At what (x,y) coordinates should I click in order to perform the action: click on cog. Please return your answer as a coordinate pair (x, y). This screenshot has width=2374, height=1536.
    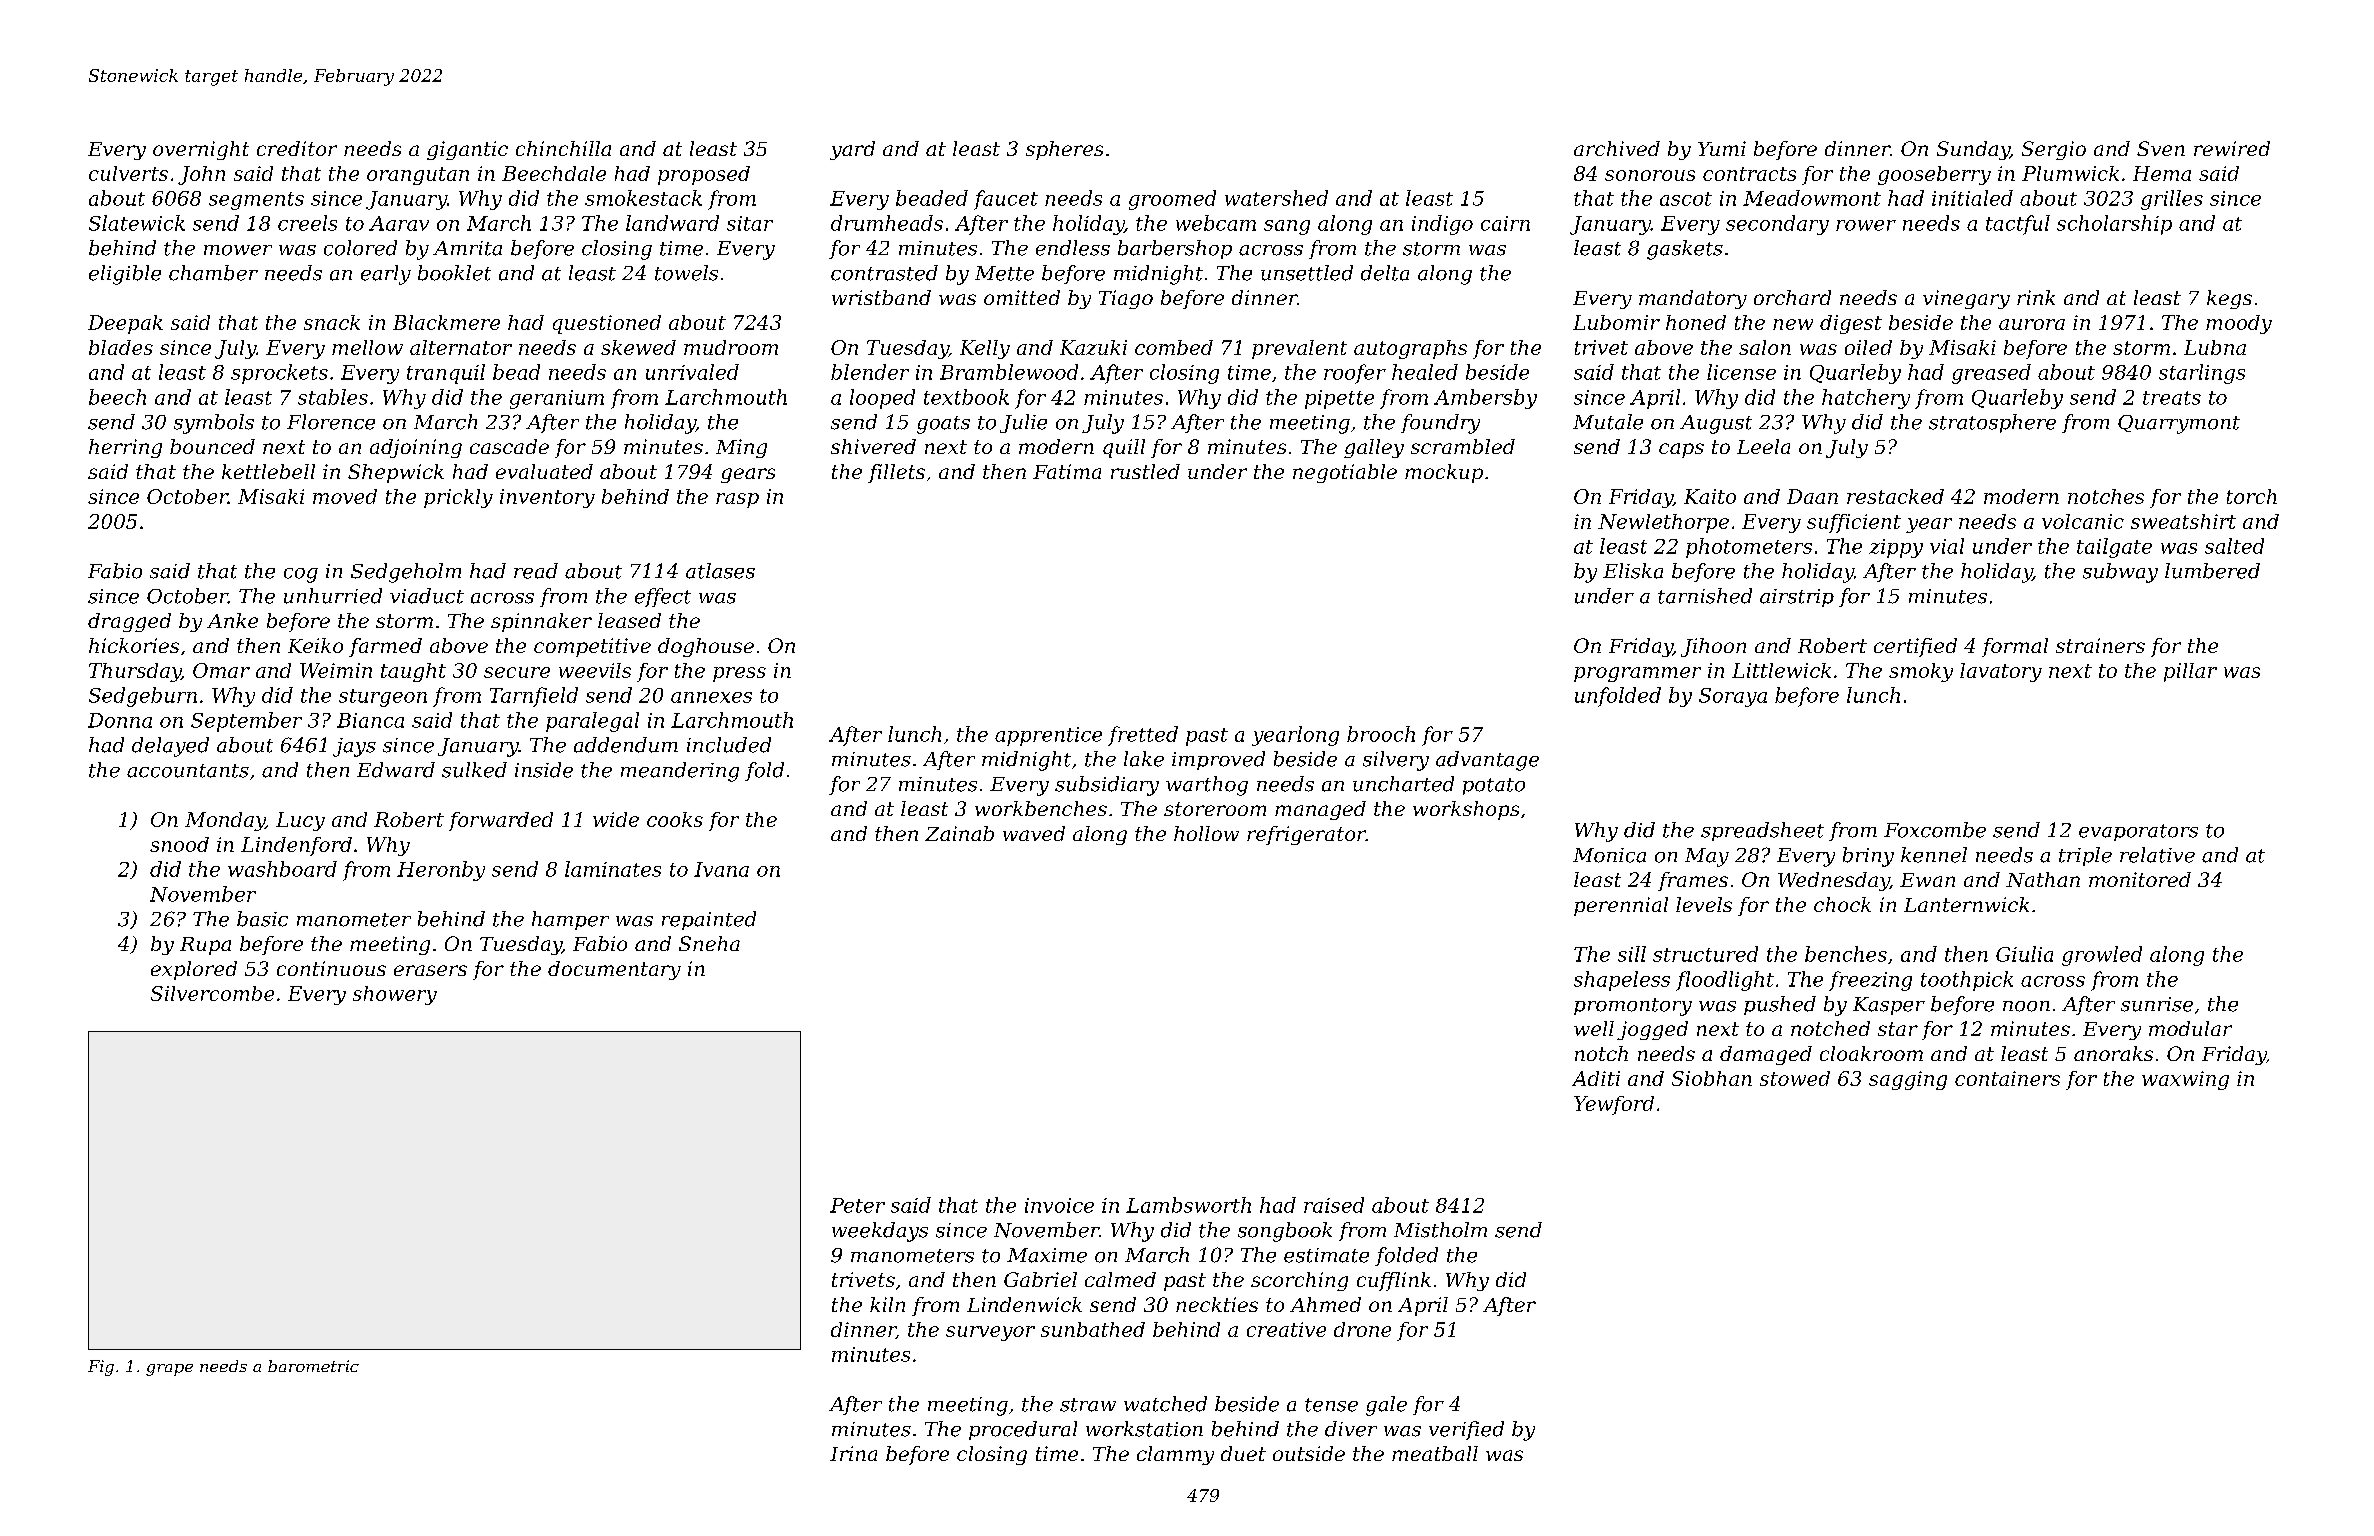
    Looking at the image, I should click on (301, 575).
